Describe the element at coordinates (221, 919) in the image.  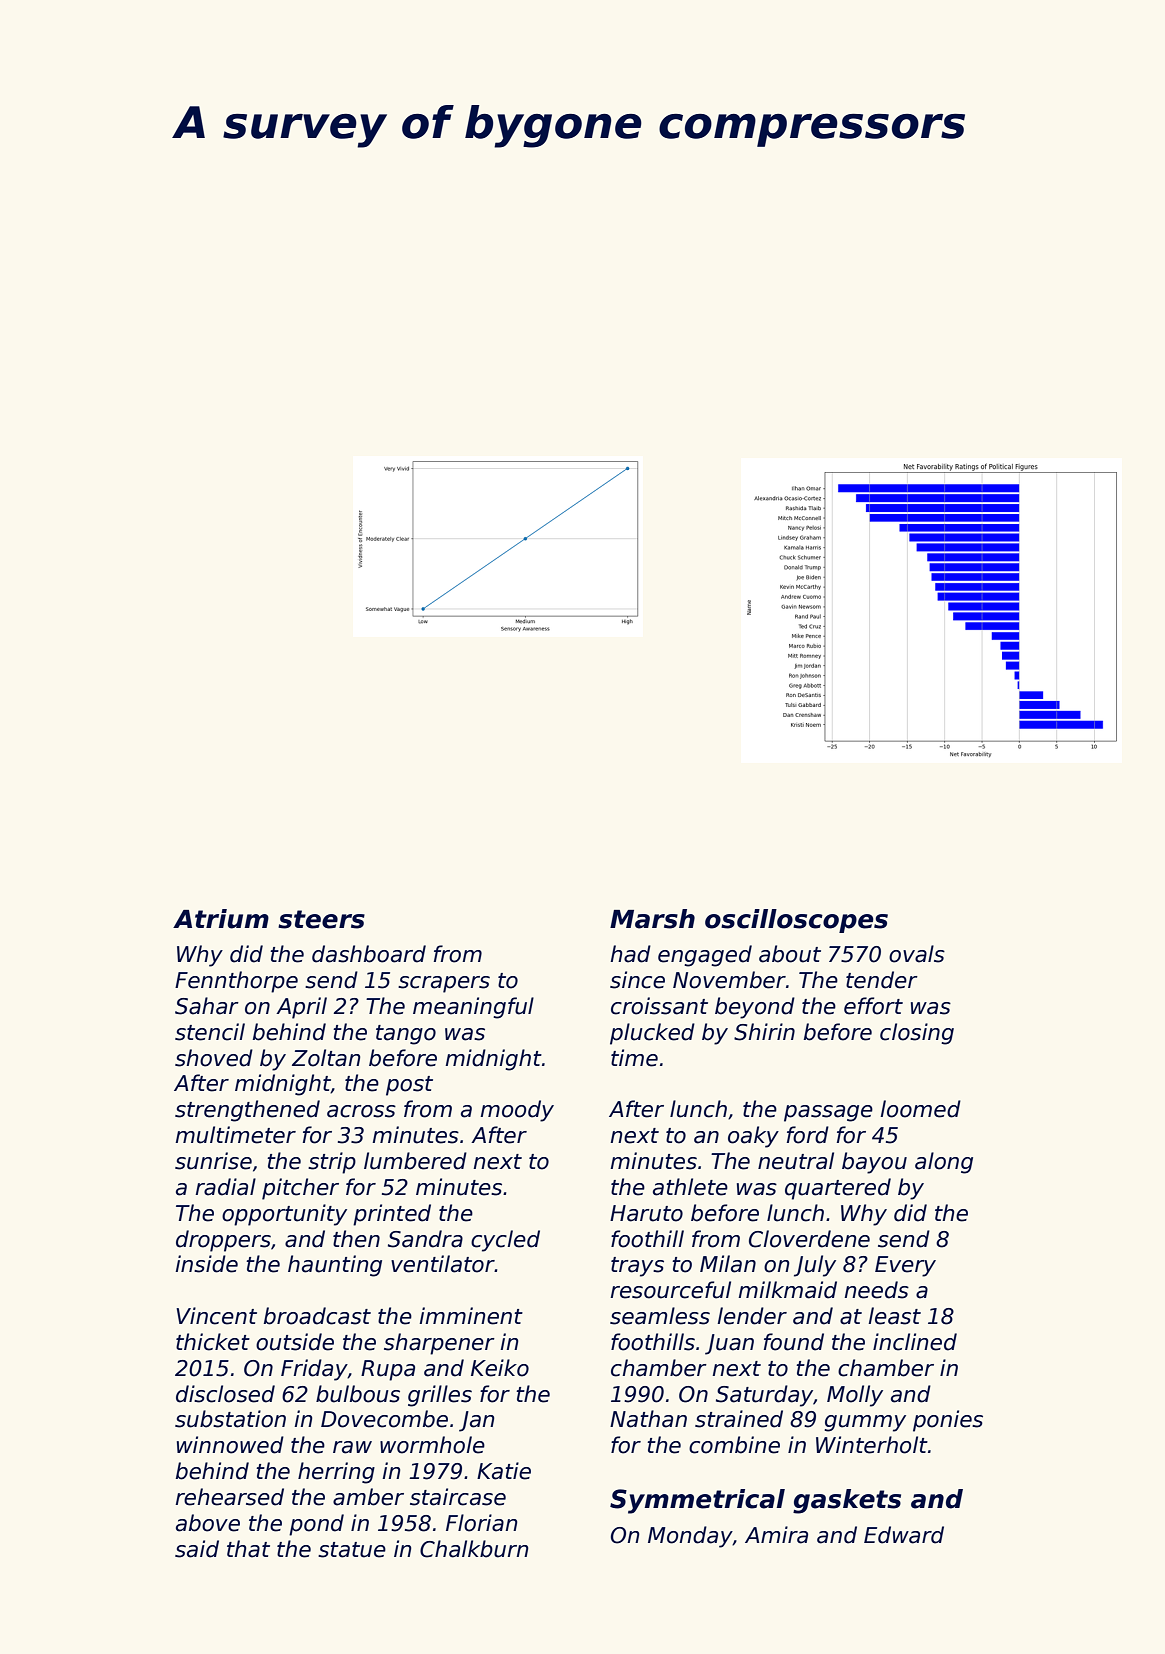
I see `Atrium` at that location.
